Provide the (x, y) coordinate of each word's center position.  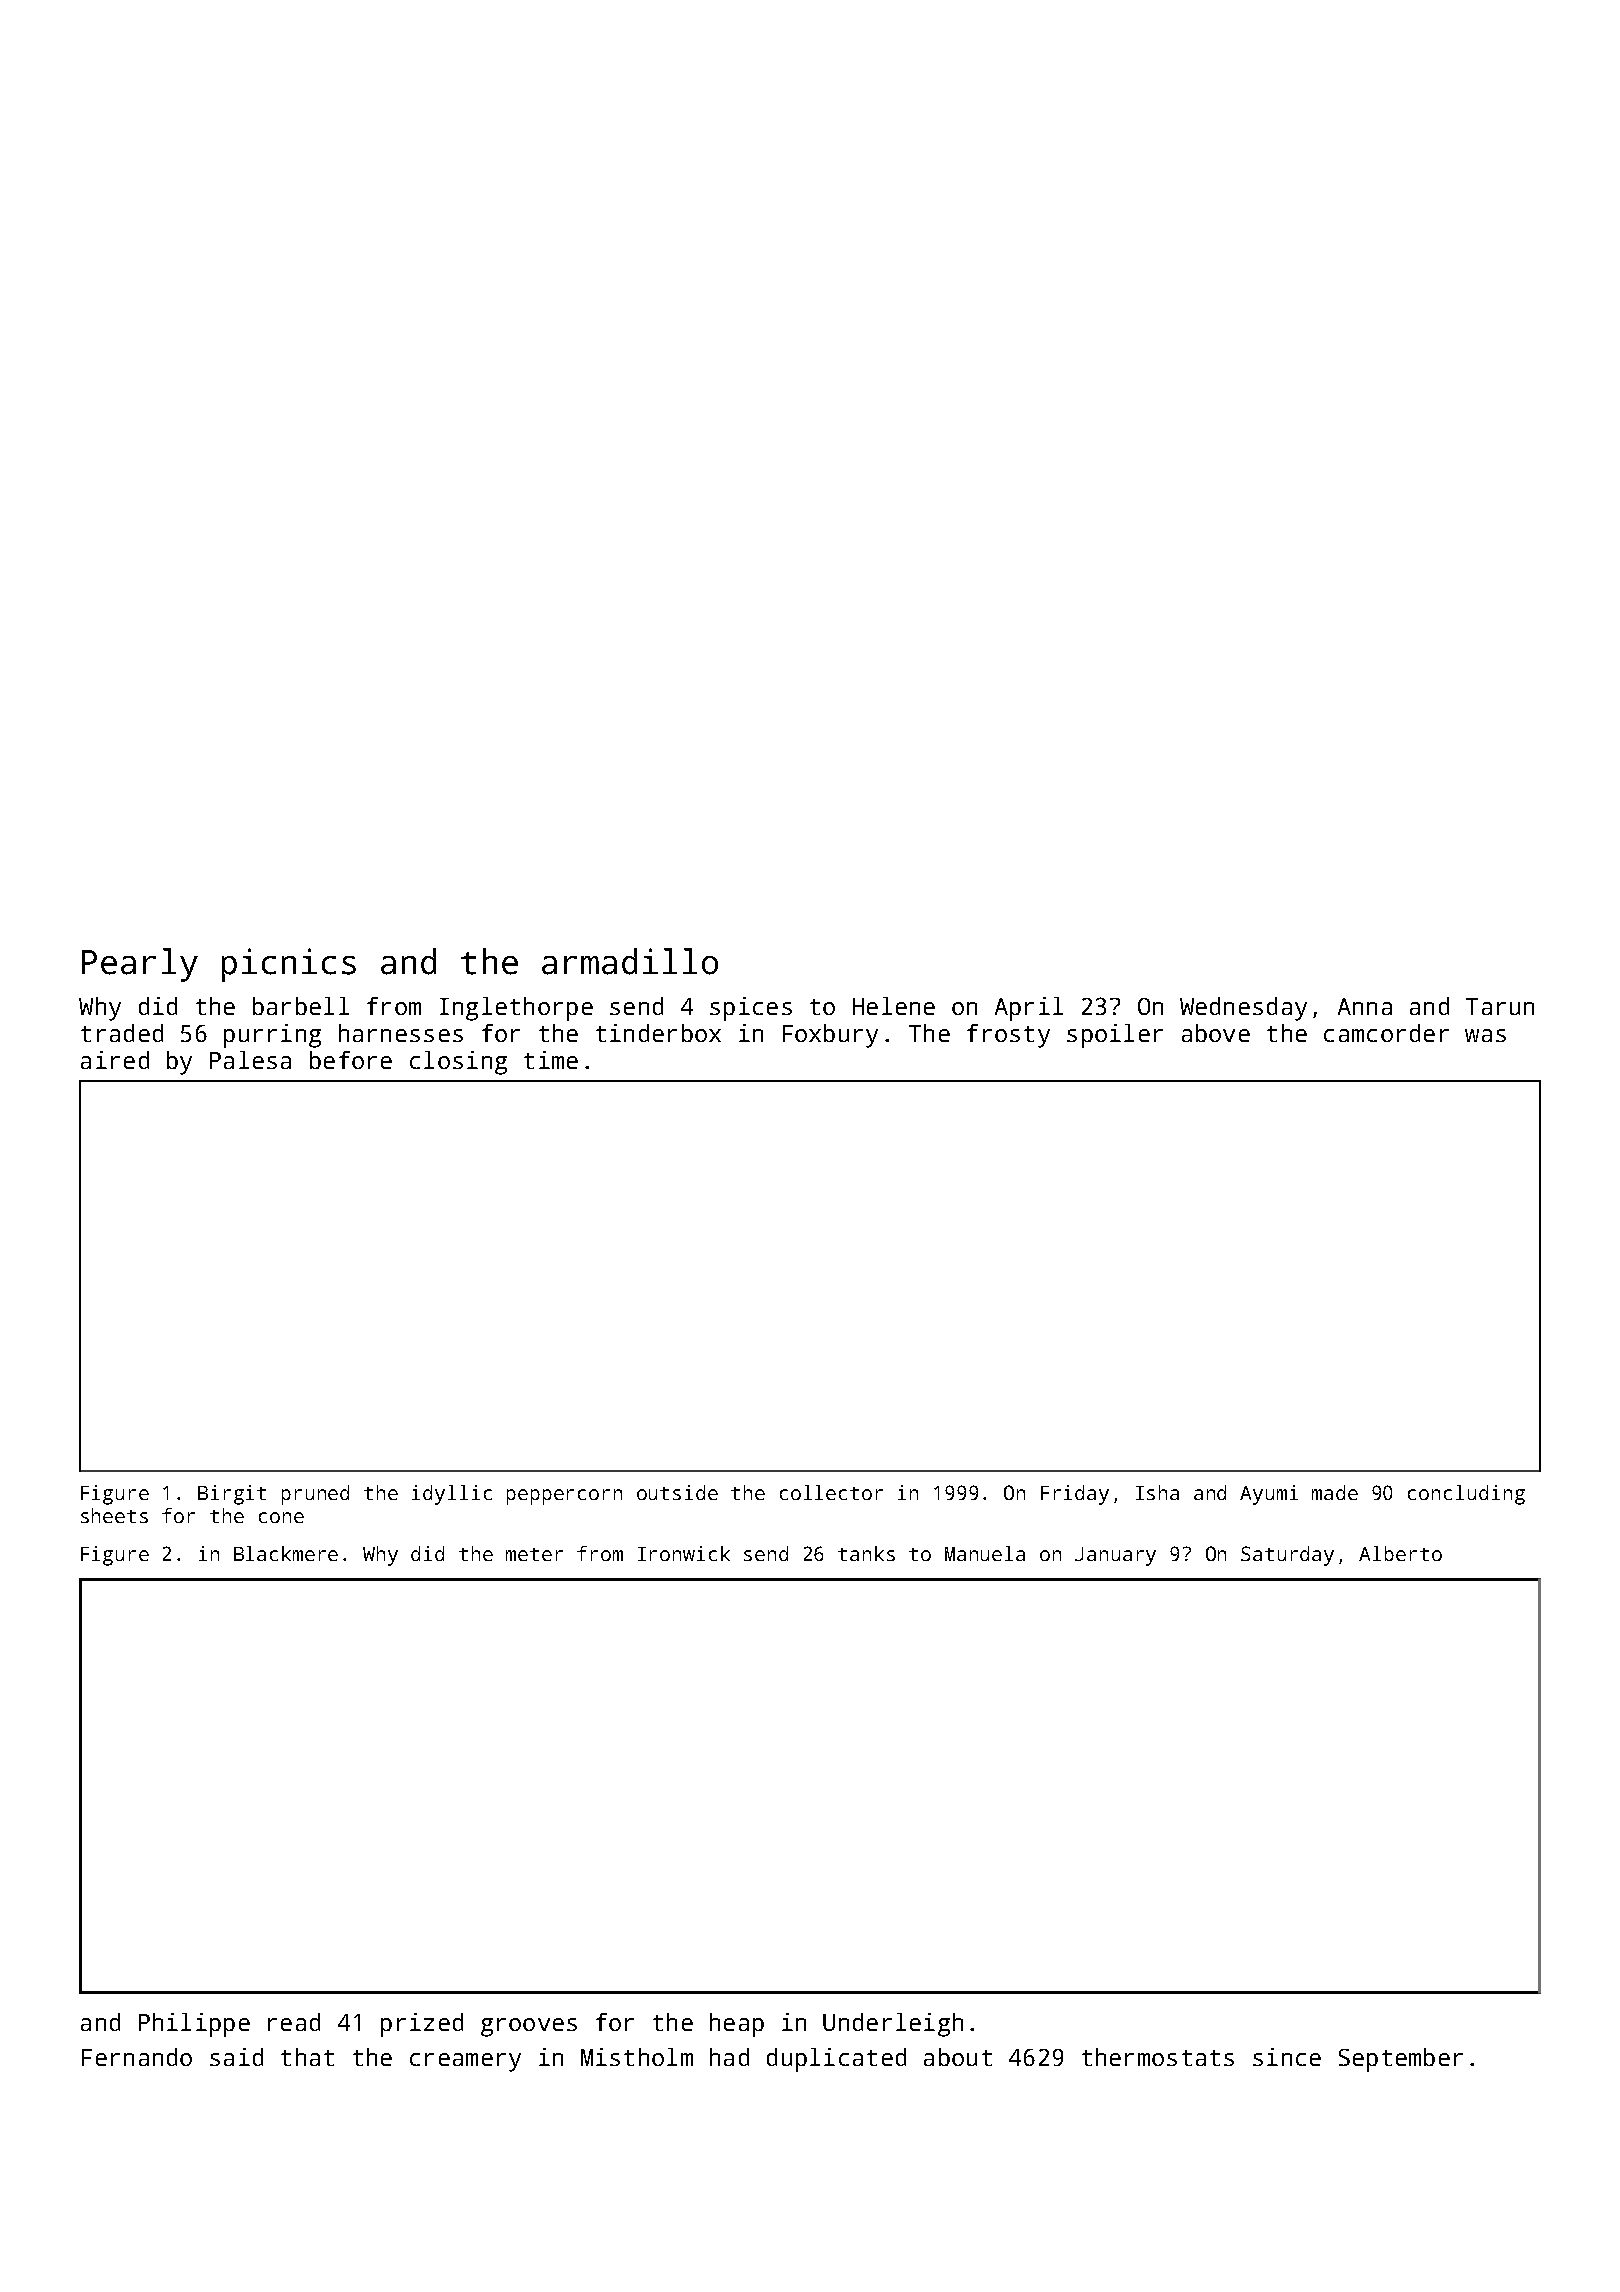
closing (458, 1063)
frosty (1008, 1036)
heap (737, 2025)
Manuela (985, 1553)
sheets (114, 1515)
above (1216, 1033)
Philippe (194, 2025)
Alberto (1400, 1553)
